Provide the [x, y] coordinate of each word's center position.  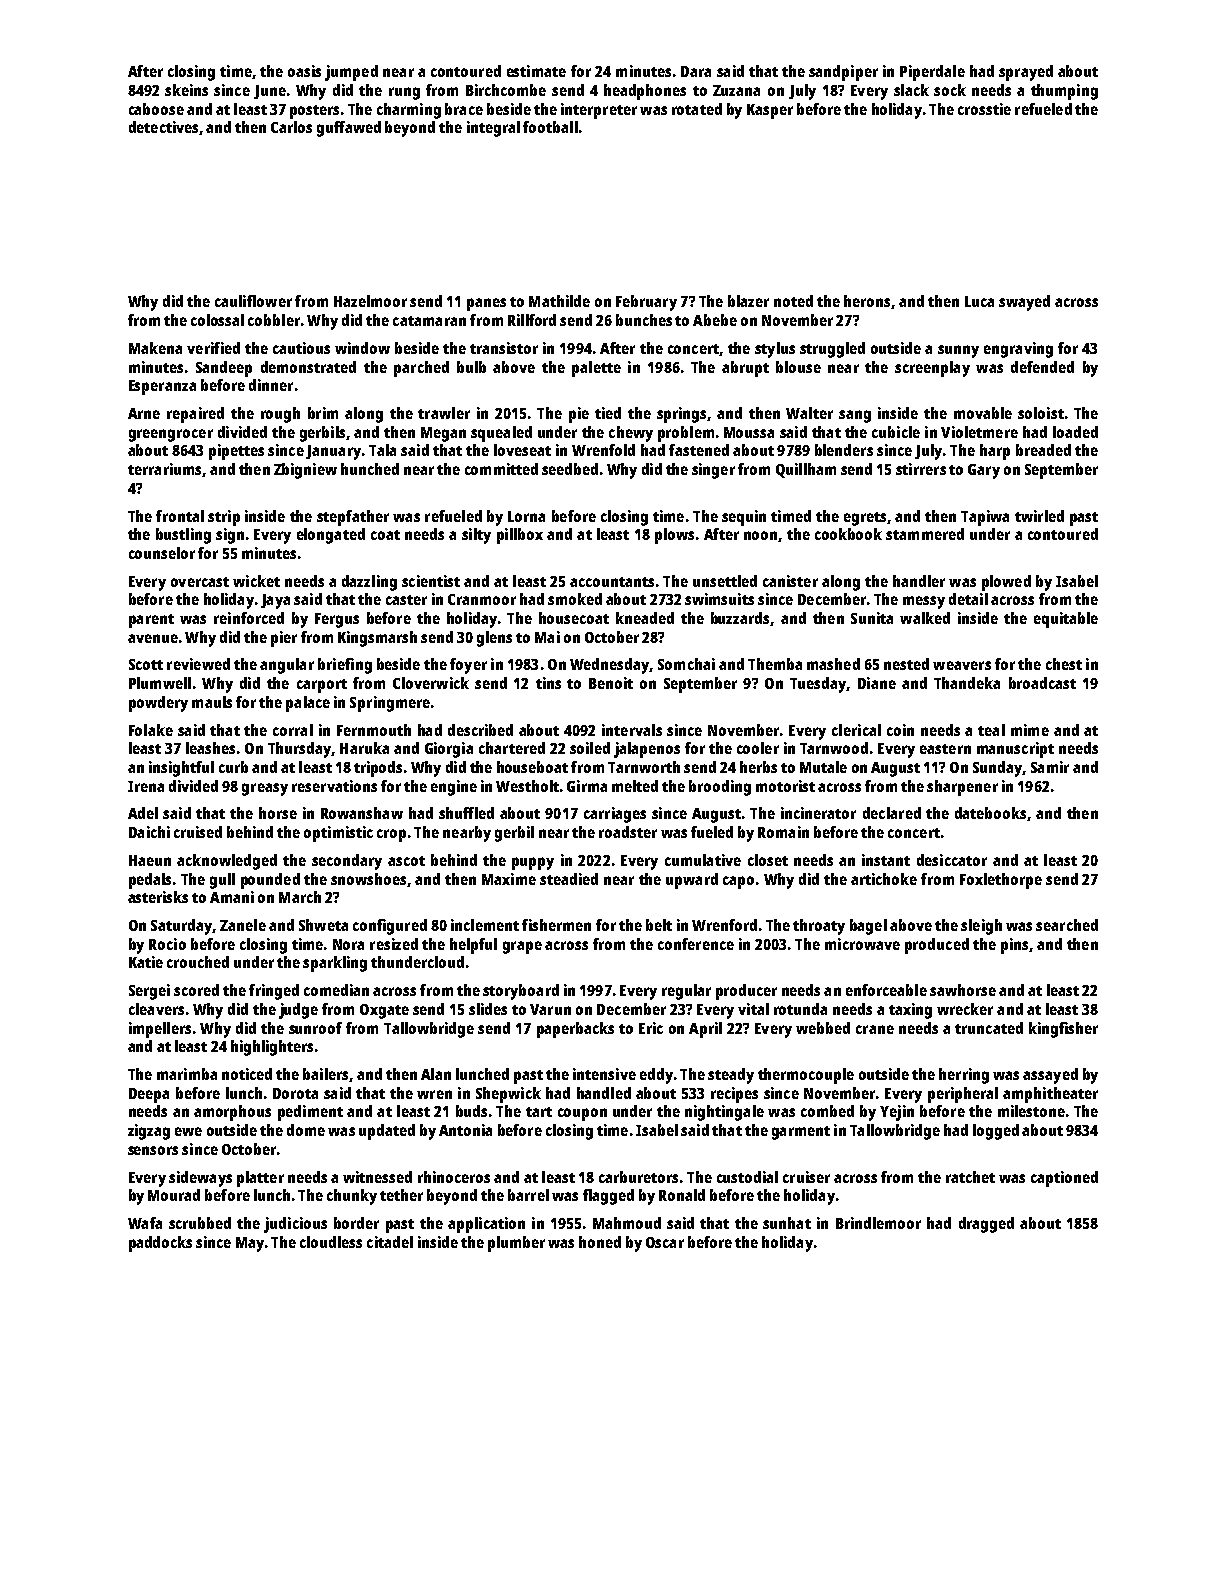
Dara [696, 71]
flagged [608, 1197]
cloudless [331, 1242]
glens [494, 639]
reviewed [198, 664]
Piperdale [932, 73]
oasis [304, 71]
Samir [1050, 767]
